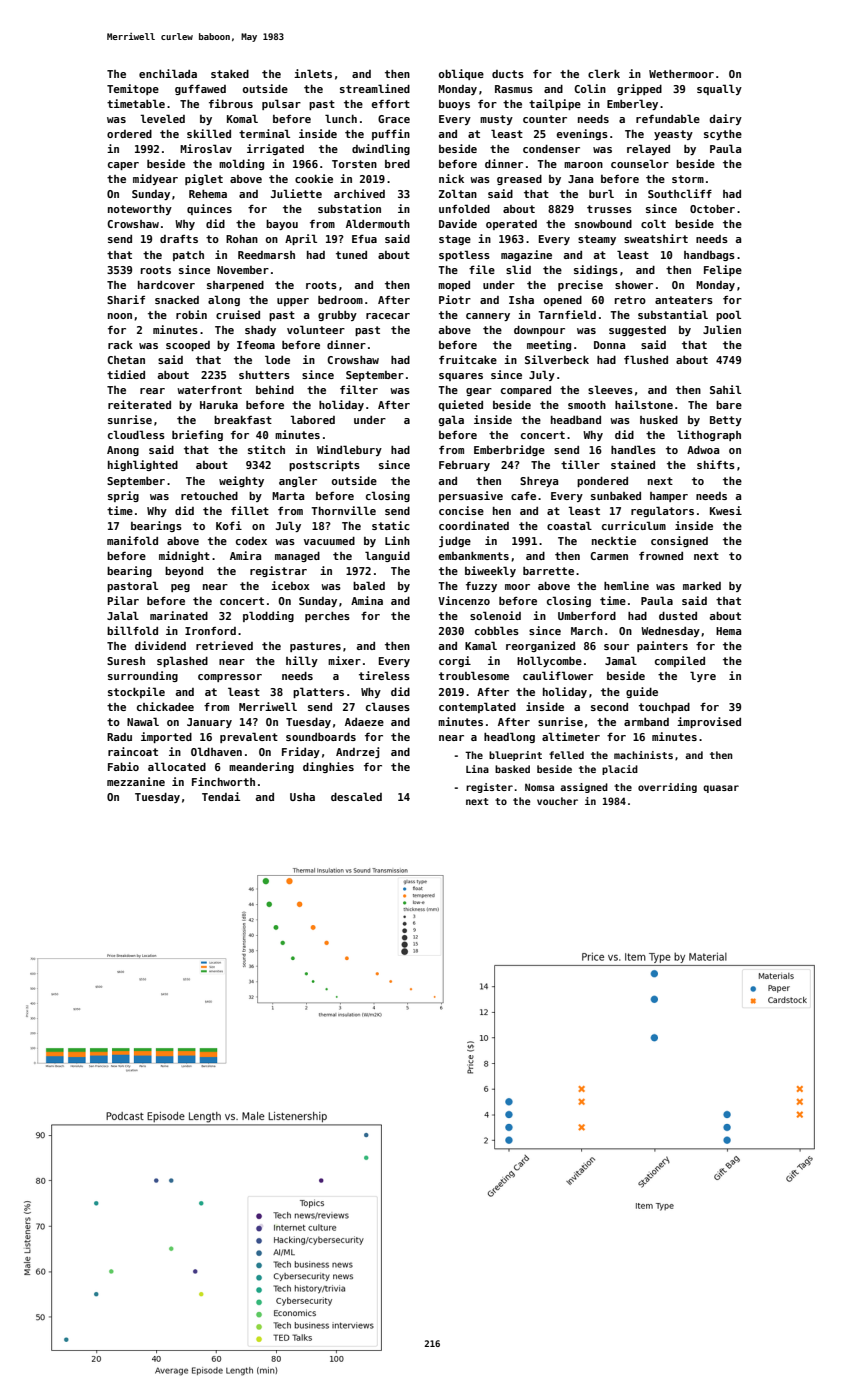  I want to click on Julien, so click(722, 329).
